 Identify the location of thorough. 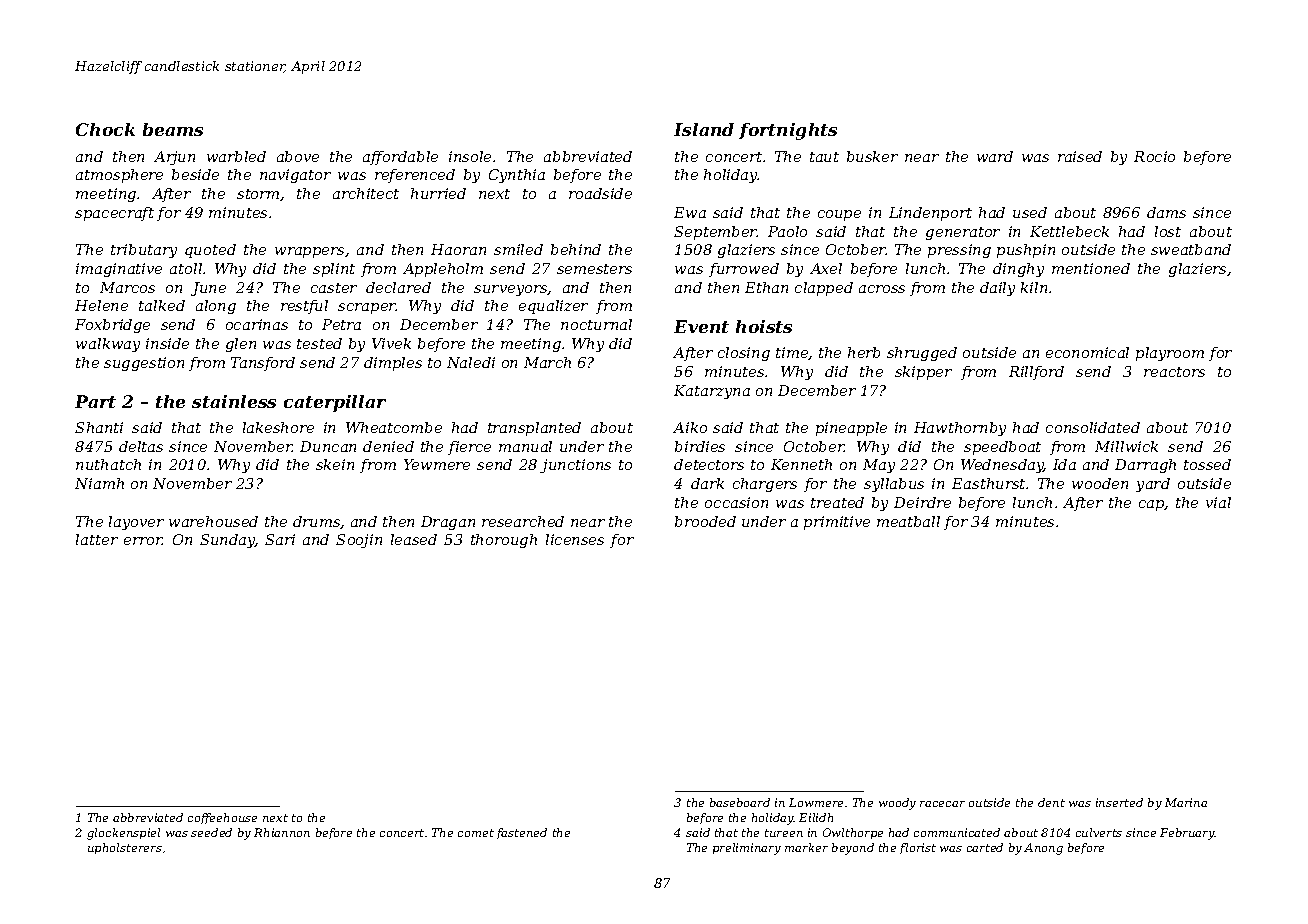
(504, 541).
